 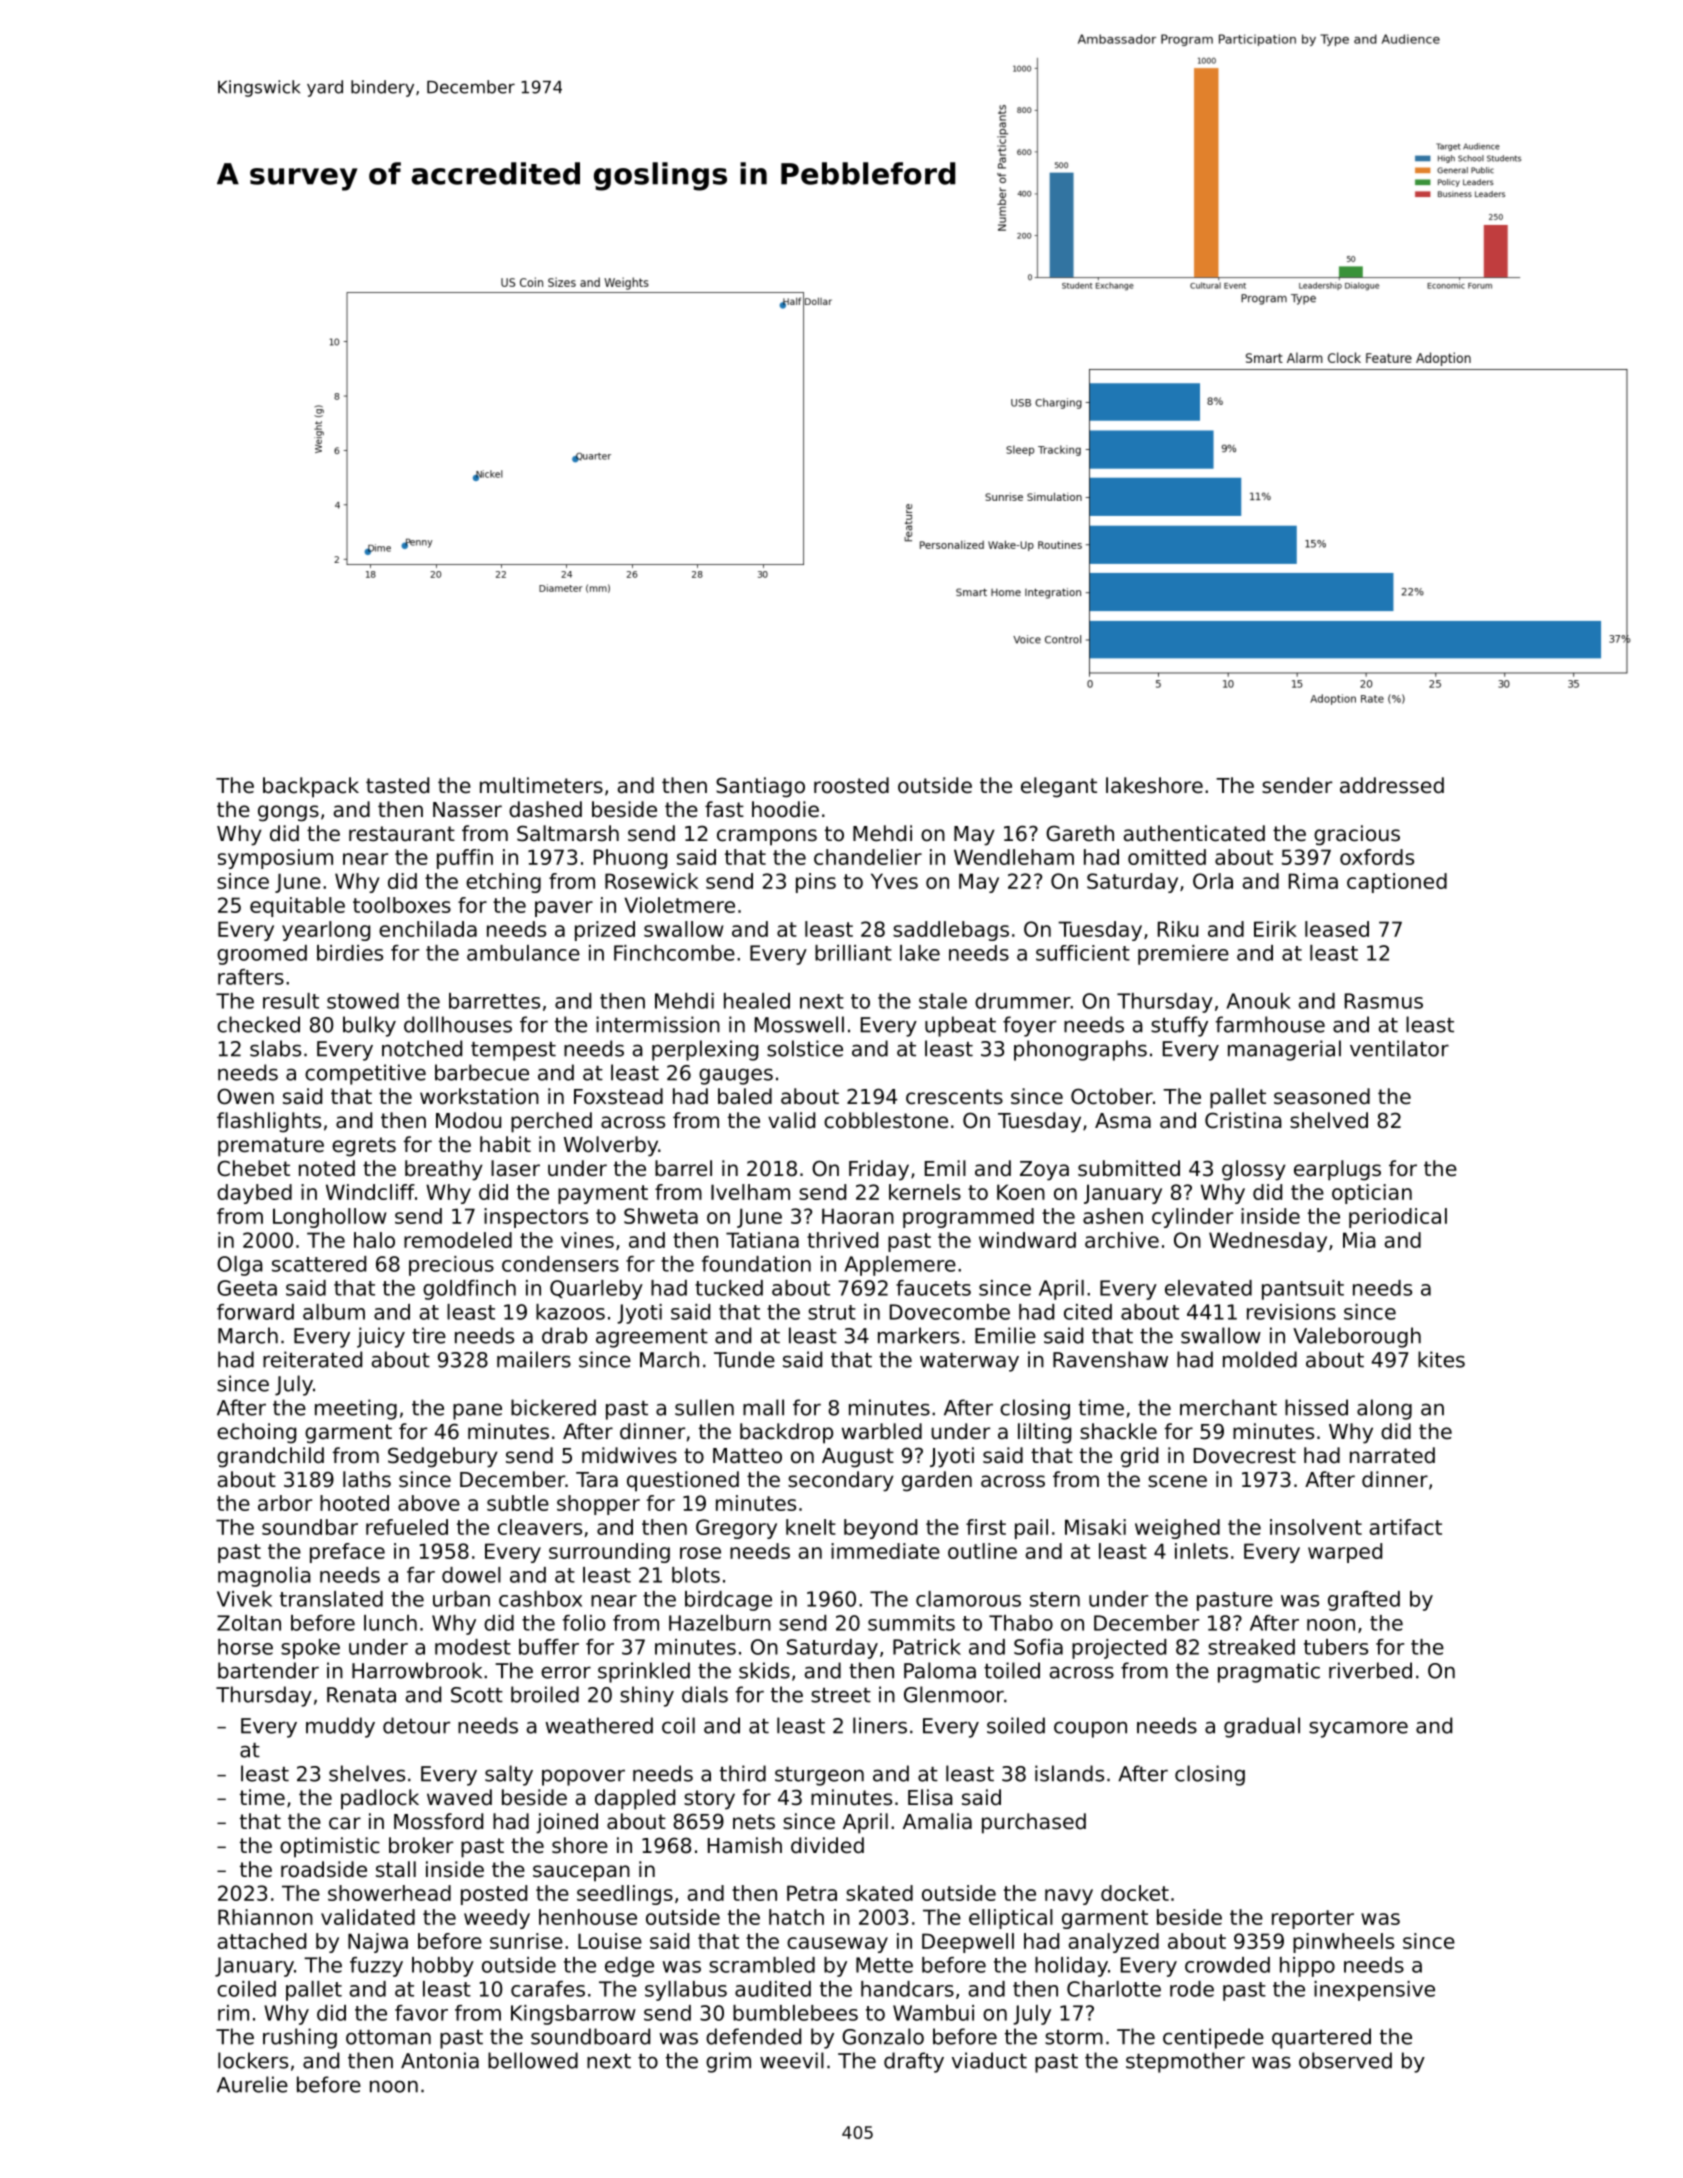 What do you see at coordinates (402, 834) in the screenshot?
I see `restaurant` at bounding box center [402, 834].
